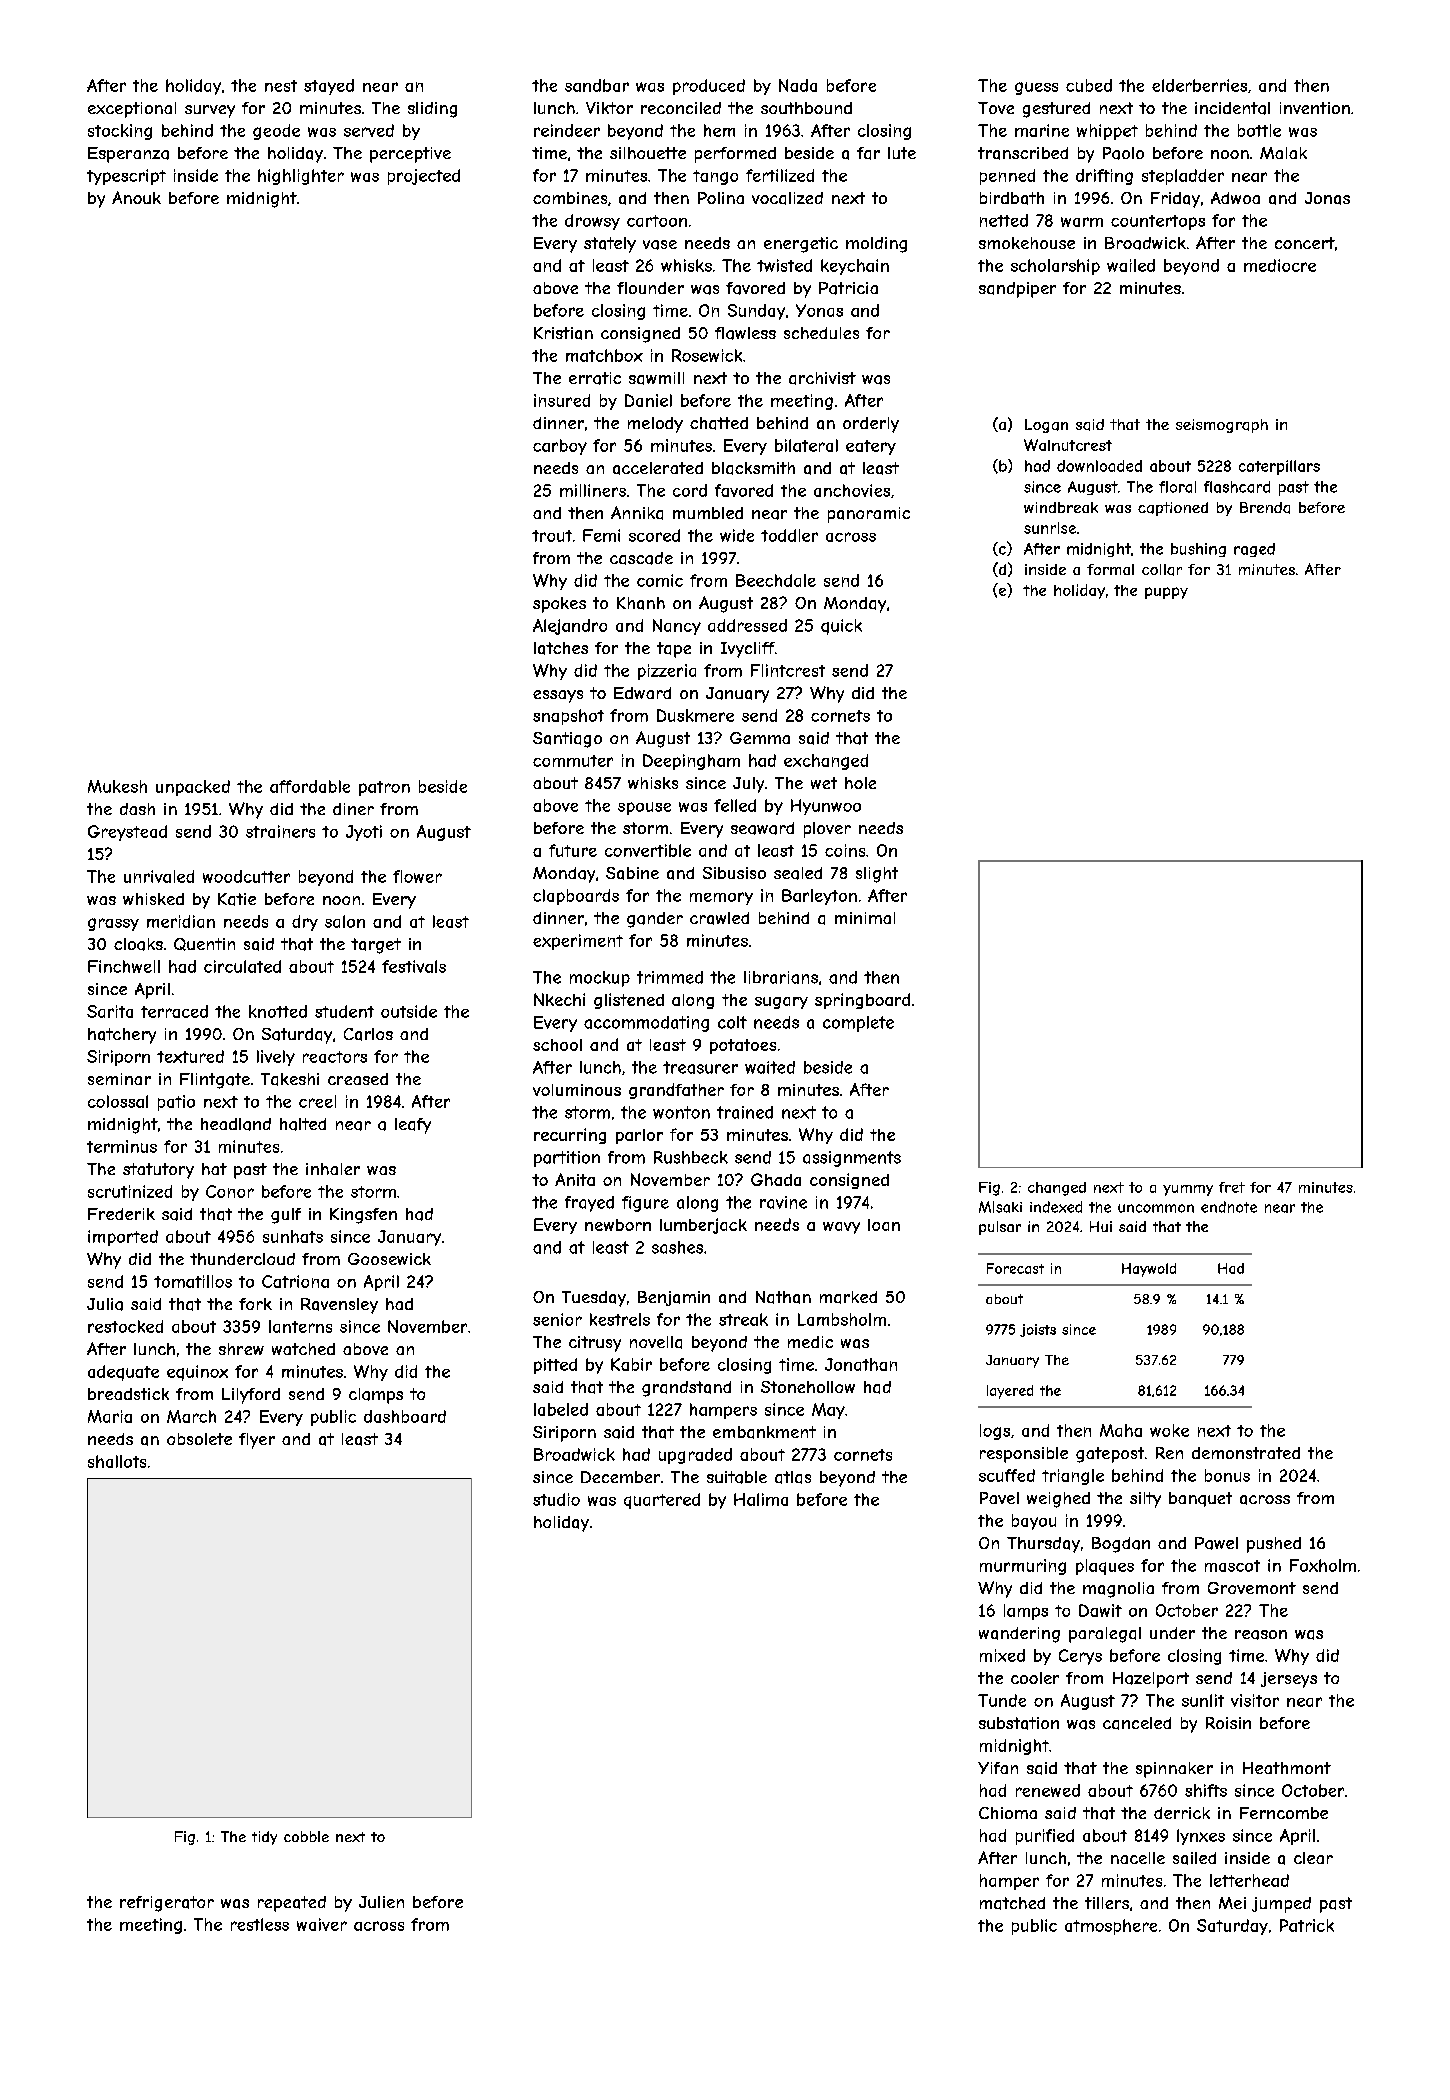 Image resolution: width=1450 pixels, height=2100 pixels. What do you see at coordinates (648, 400) in the document?
I see `Daniel` at bounding box center [648, 400].
